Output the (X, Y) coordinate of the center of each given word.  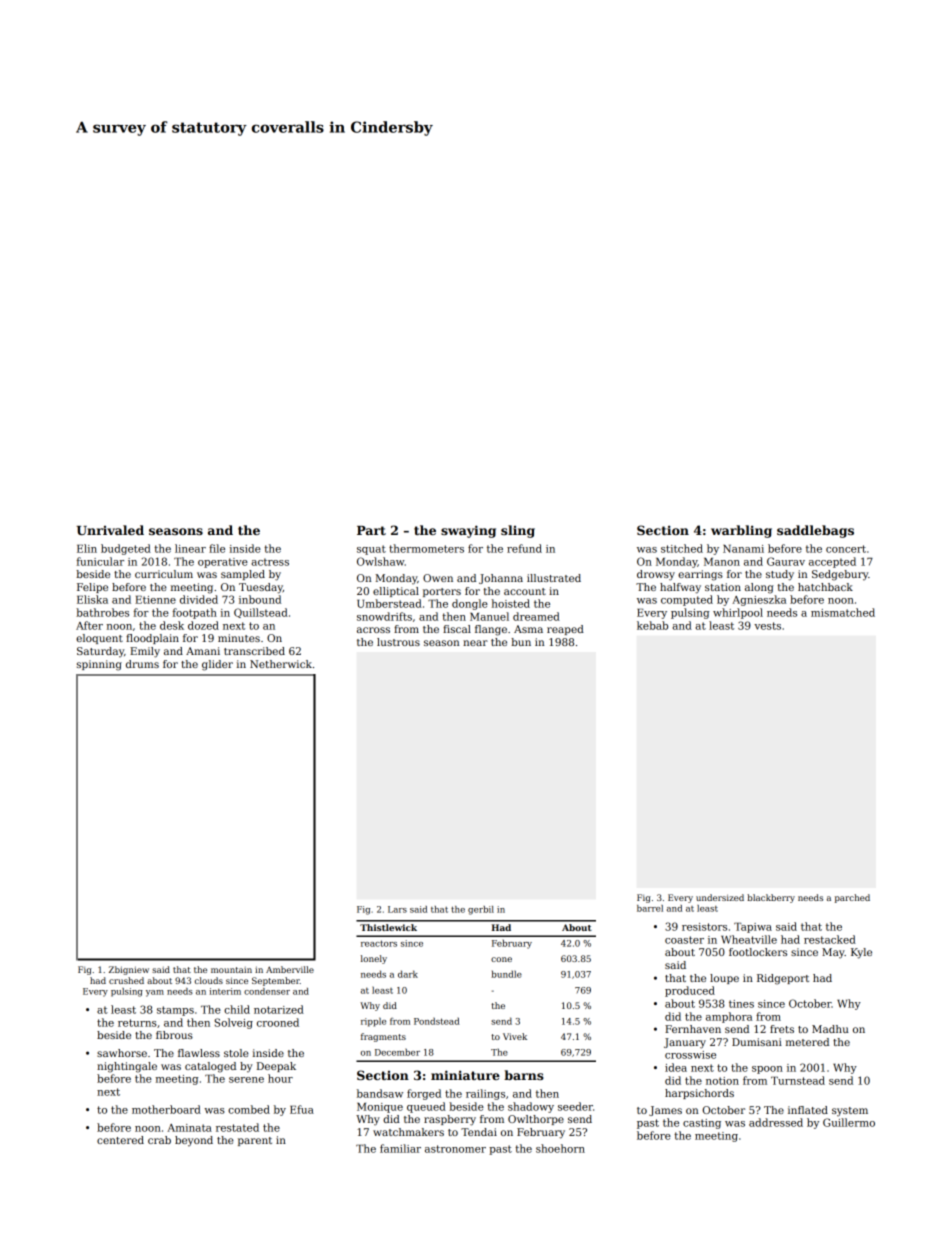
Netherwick (281, 664)
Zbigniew (129, 970)
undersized (720, 897)
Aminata (189, 1128)
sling (518, 531)
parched (852, 898)
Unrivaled (110, 530)
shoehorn (560, 1148)
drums (142, 664)
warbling (741, 531)
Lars (397, 909)
